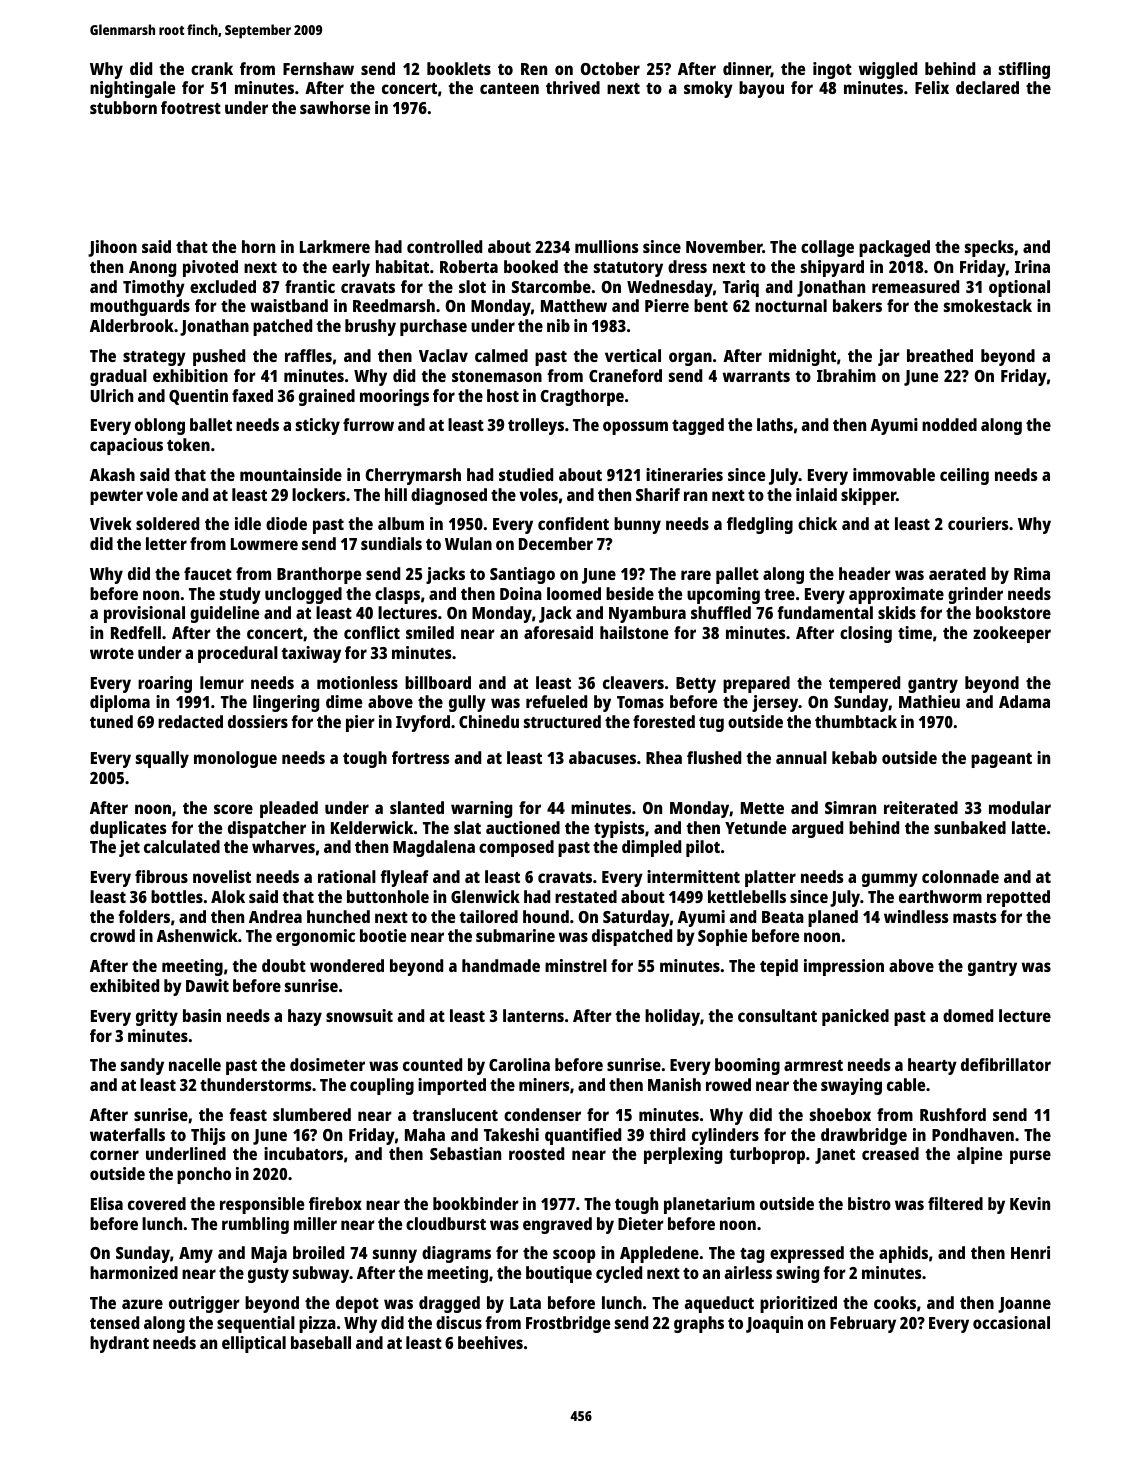  Describe the element at coordinates (202, 1015) in the page. I see `basin` at that location.
